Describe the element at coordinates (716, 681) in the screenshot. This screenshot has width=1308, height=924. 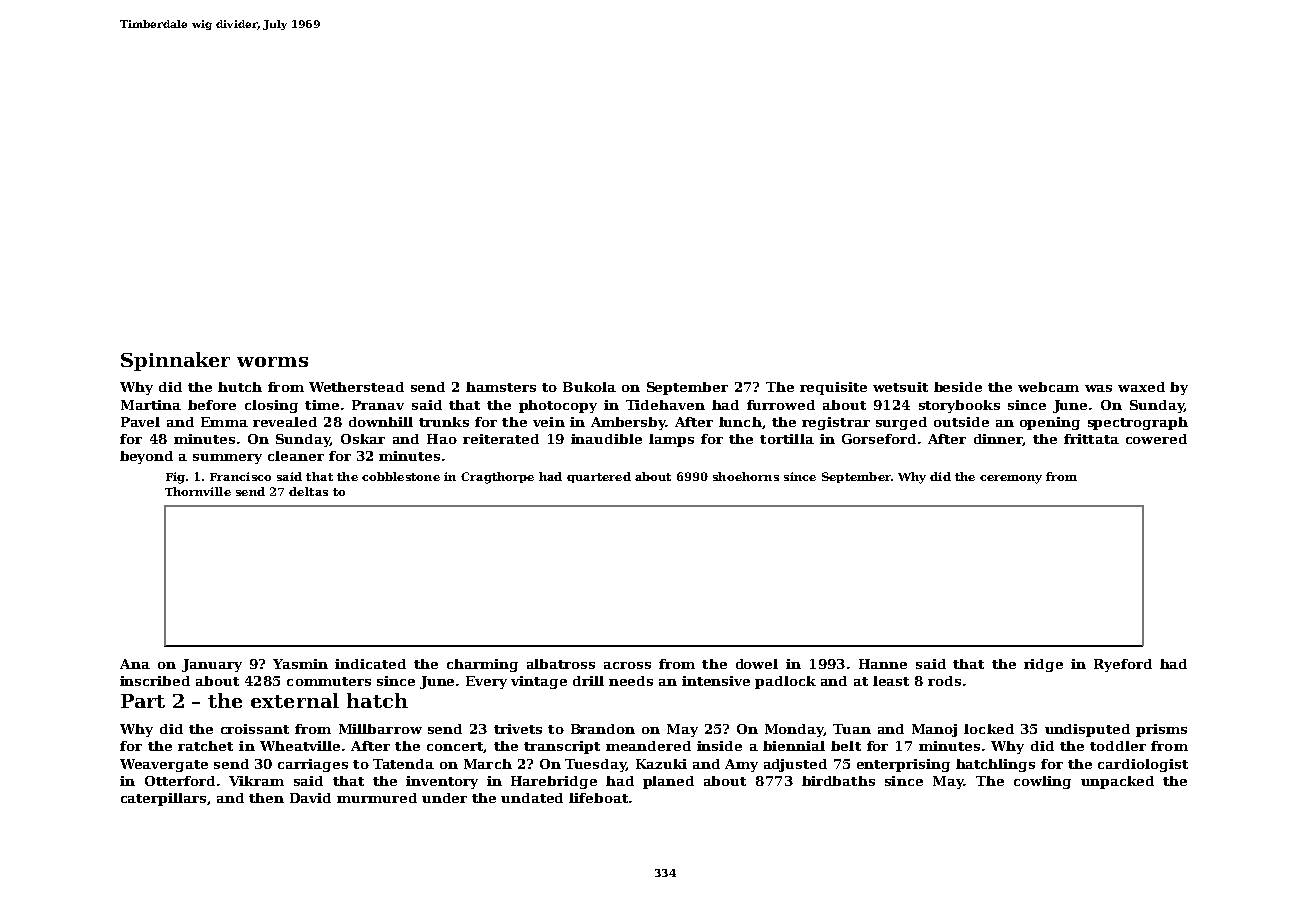
I see `intensive` at that location.
